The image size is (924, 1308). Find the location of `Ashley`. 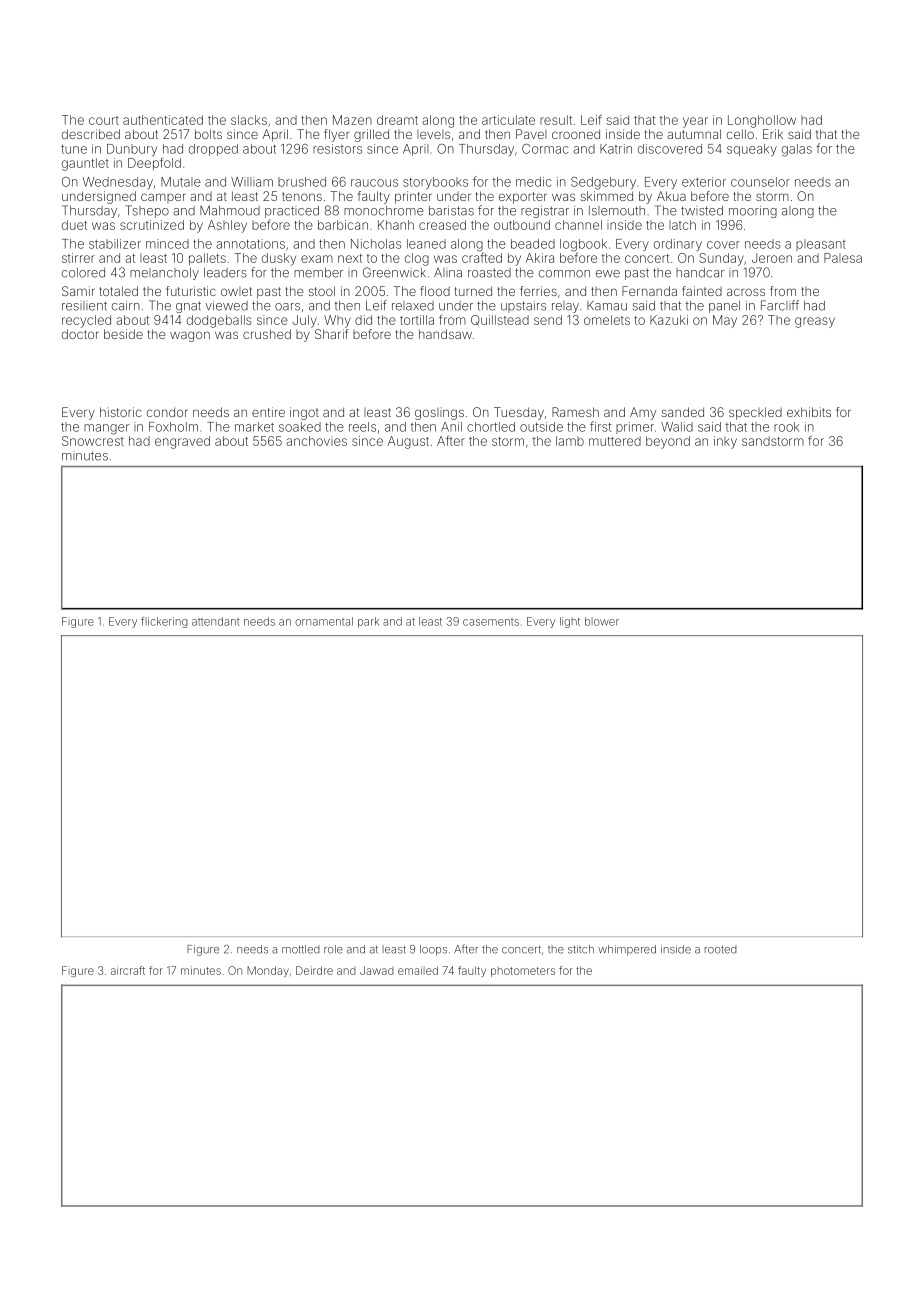

Ashley is located at coordinates (227, 226).
